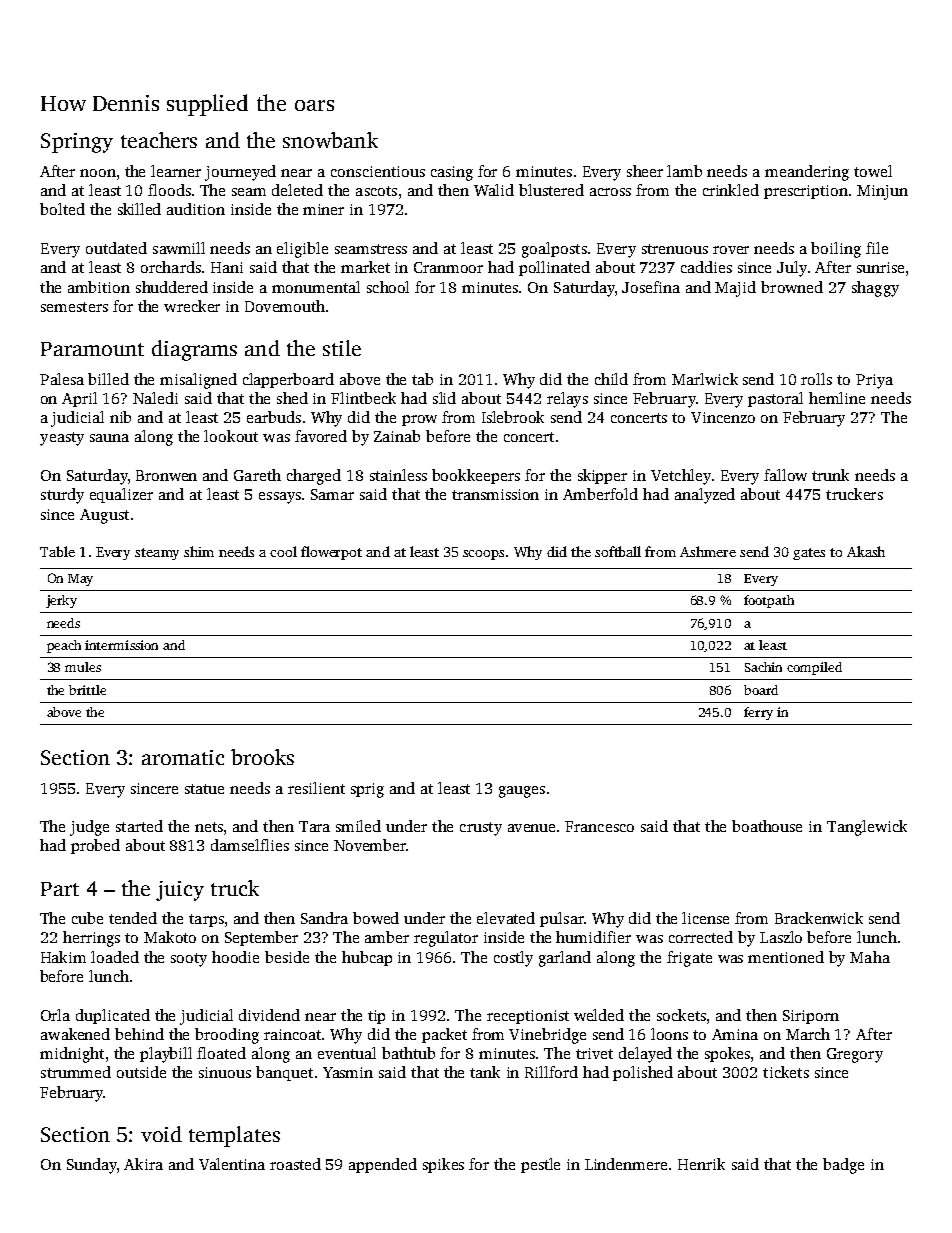  Describe the element at coordinates (618, 551) in the image. I see `softball` at that location.
